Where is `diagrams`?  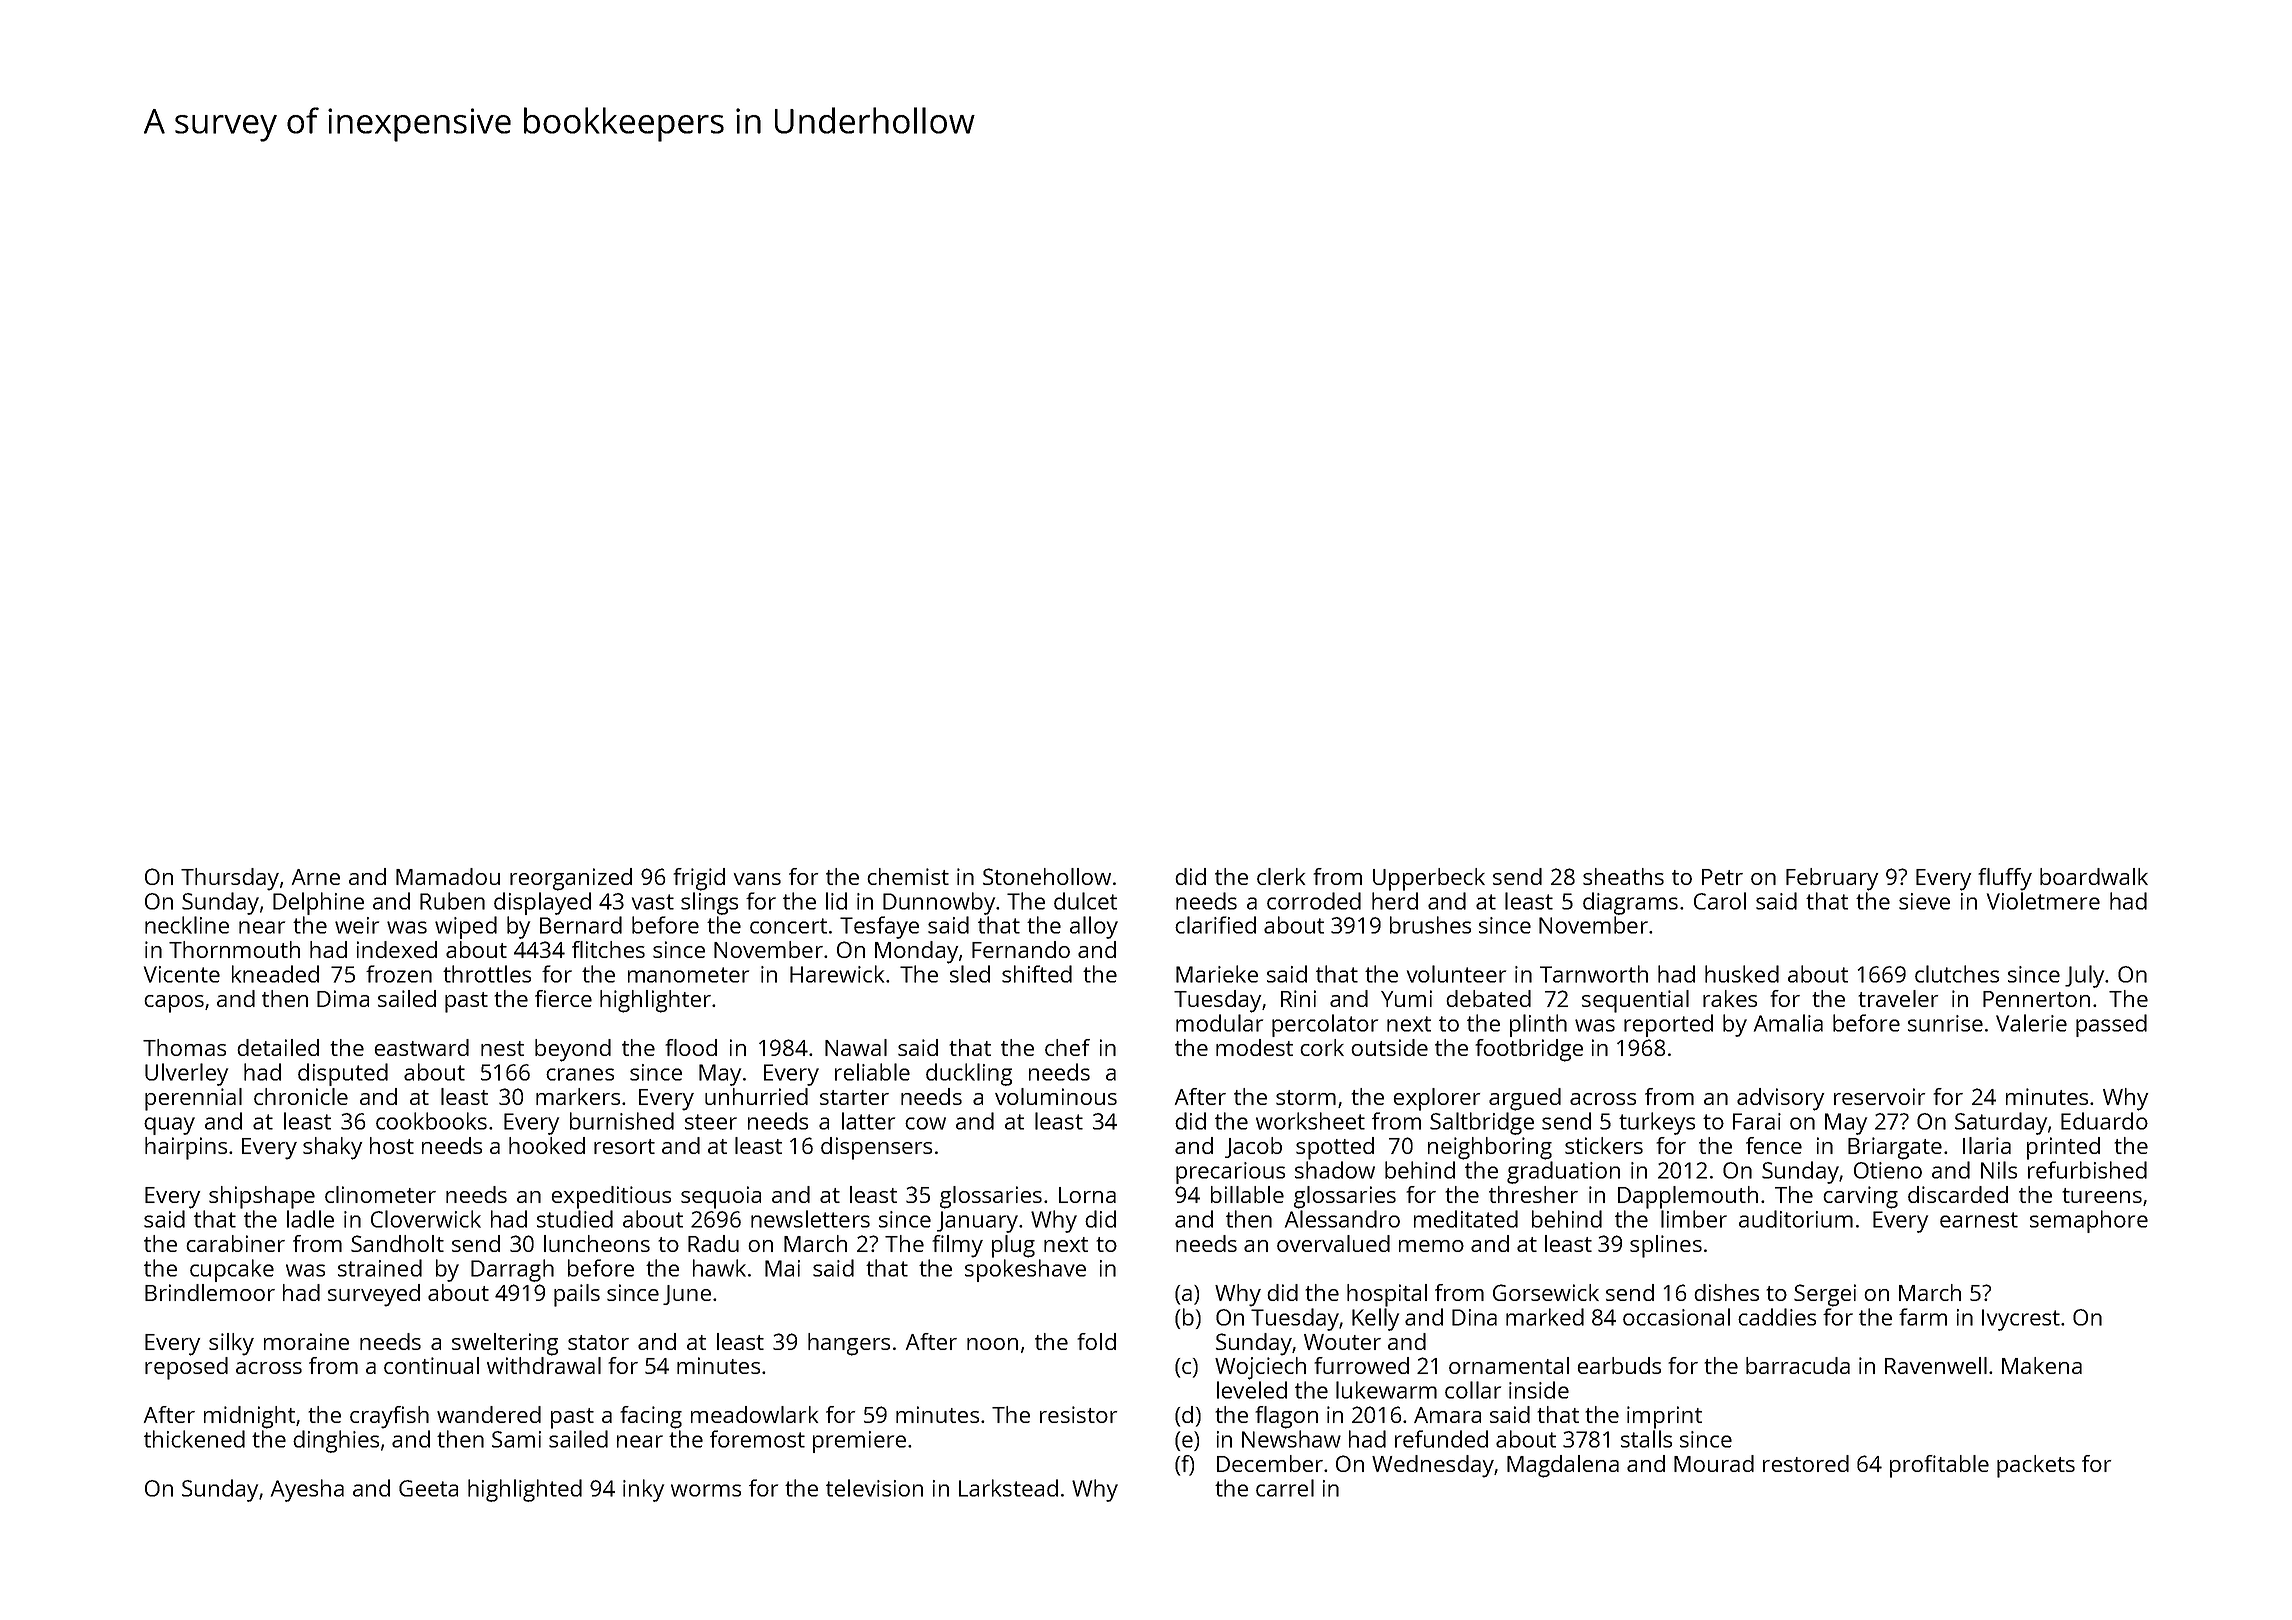
diagrams is located at coordinates (1630, 903).
